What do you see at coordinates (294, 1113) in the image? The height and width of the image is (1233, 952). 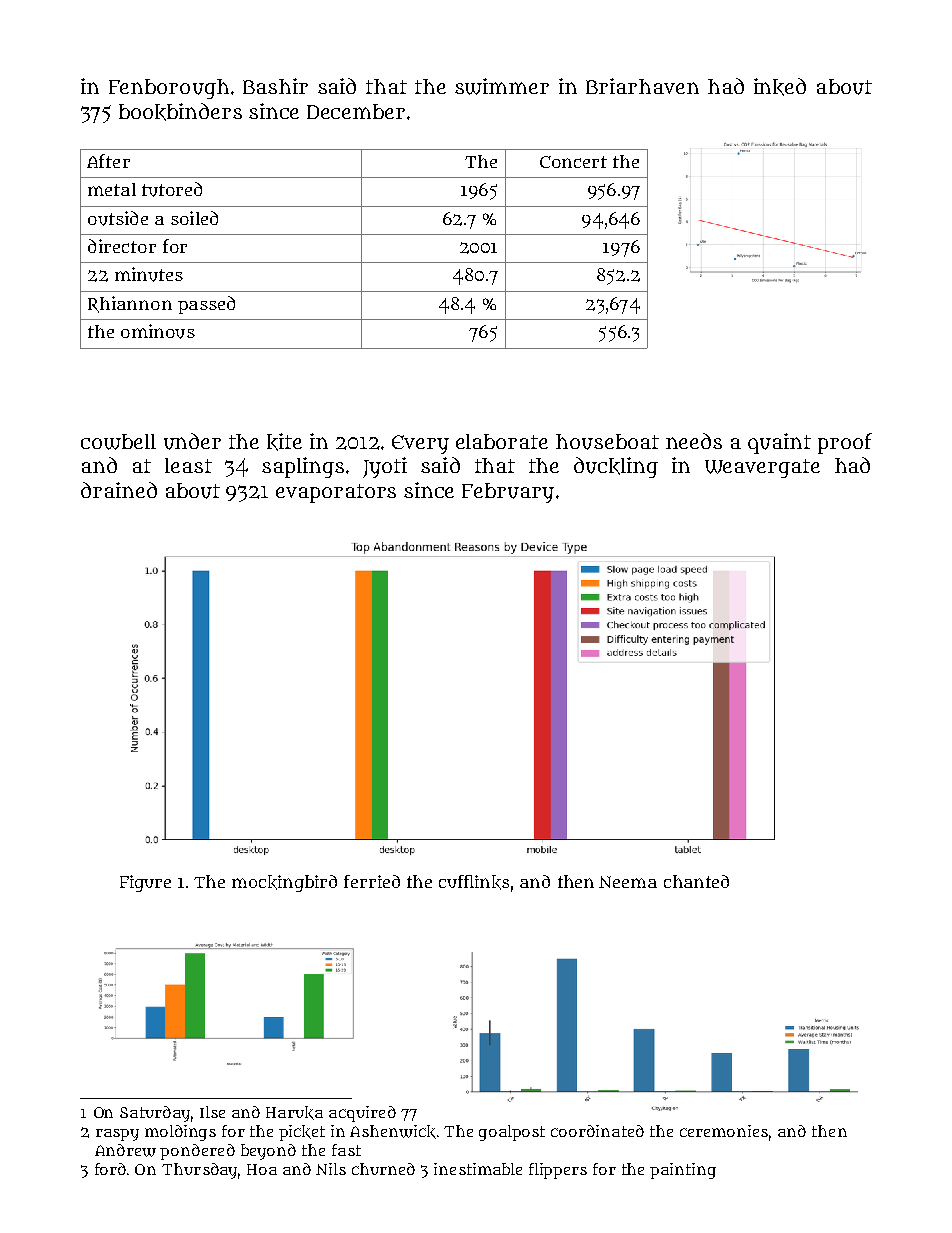 I see `Haruka` at bounding box center [294, 1113].
